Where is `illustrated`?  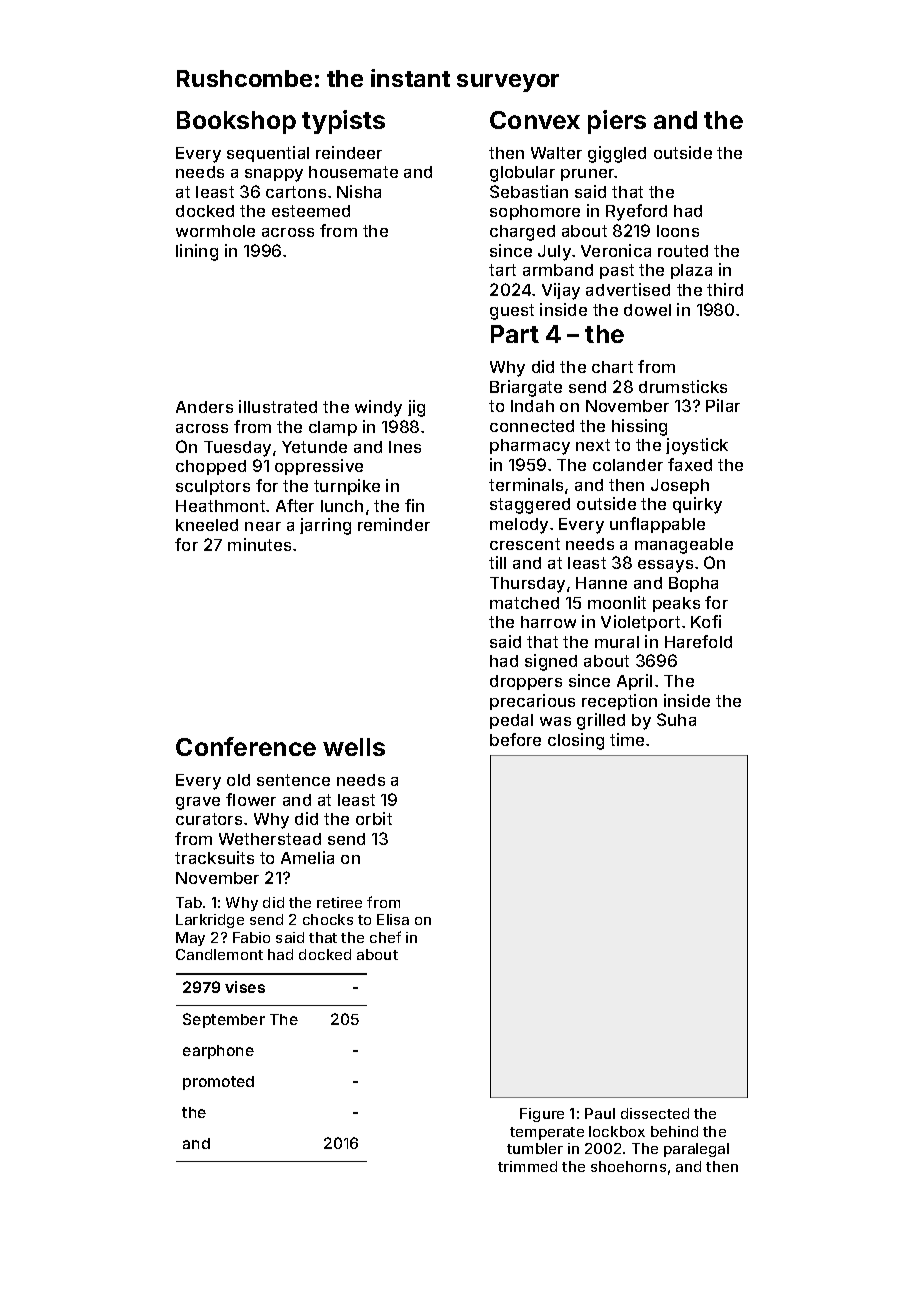 illustrated is located at coordinates (278, 406).
